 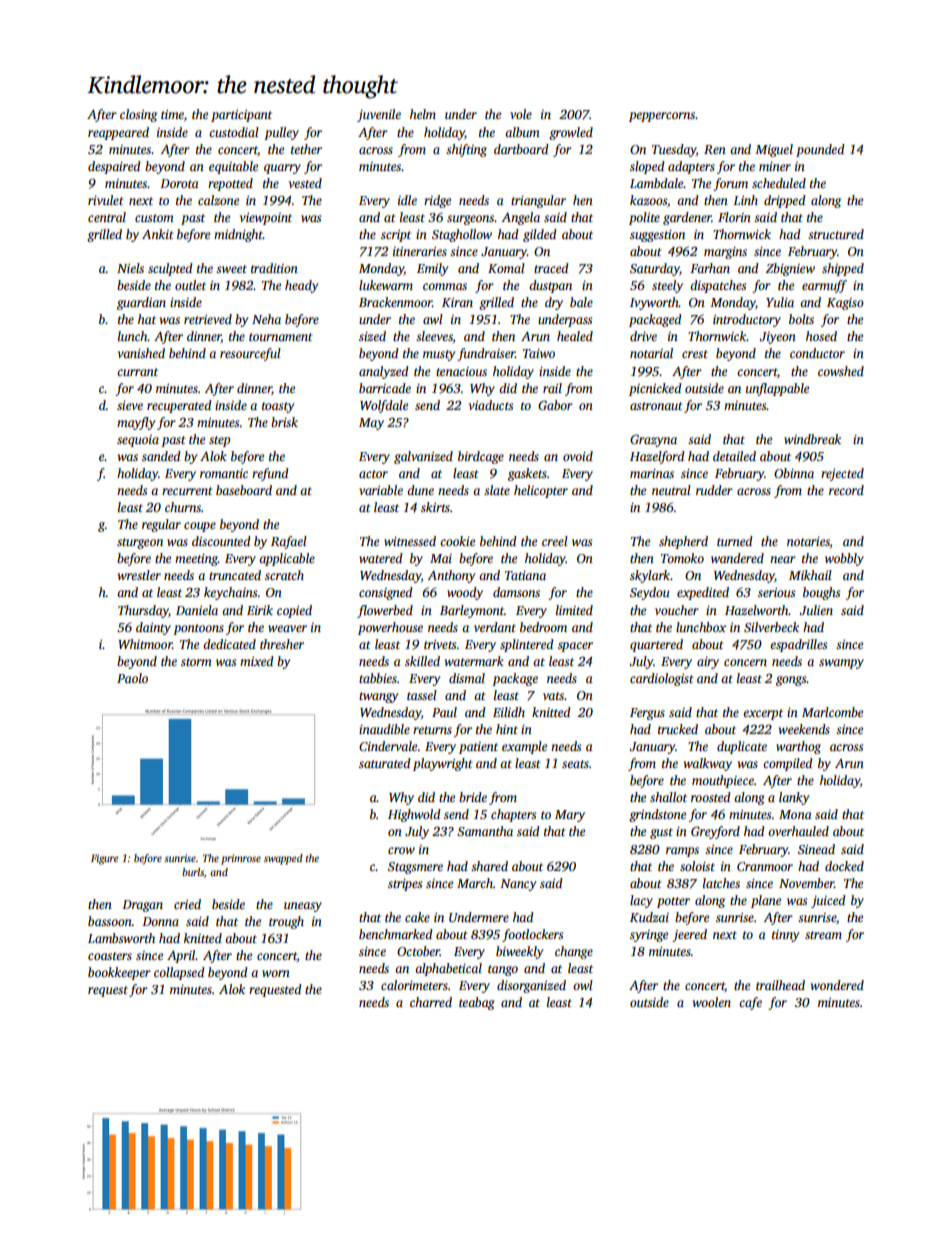 What do you see at coordinates (821, 593) in the screenshot?
I see `boughs` at bounding box center [821, 593].
